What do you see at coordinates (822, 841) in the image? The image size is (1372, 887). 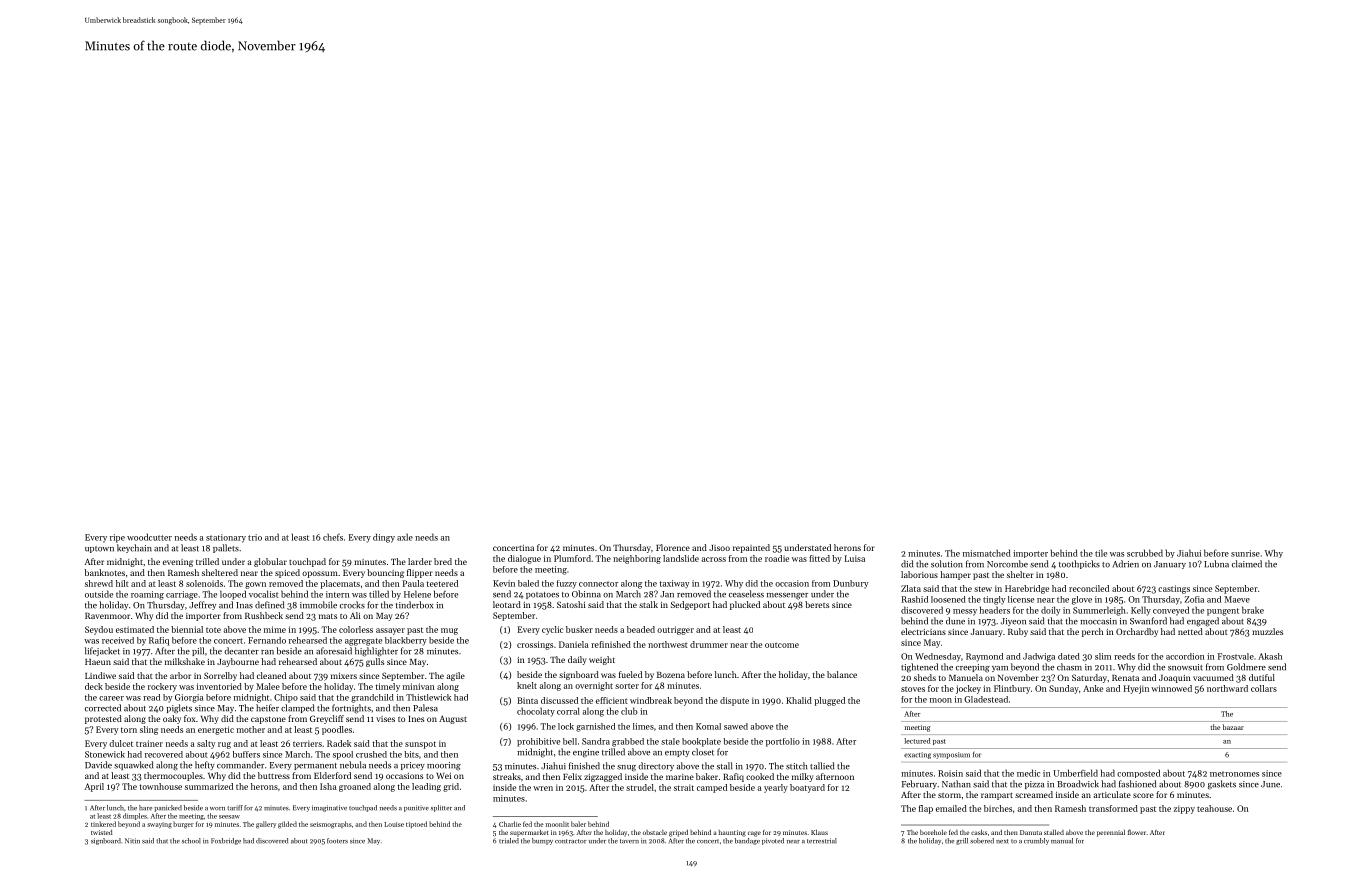 I see `terrestrial` at bounding box center [822, 841].
